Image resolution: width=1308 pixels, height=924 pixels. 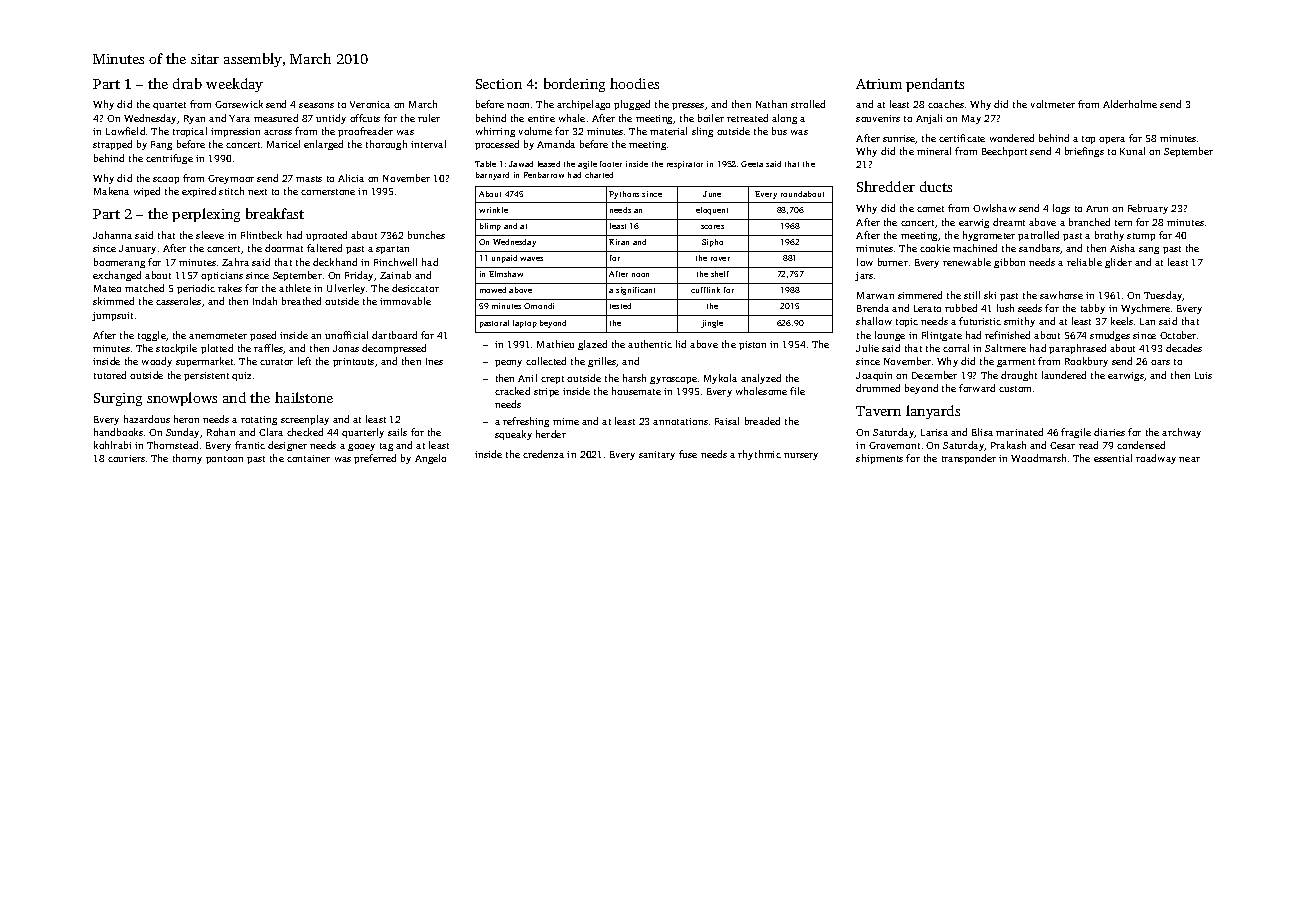 I want to click on Section, so click(x=499, y=84).
